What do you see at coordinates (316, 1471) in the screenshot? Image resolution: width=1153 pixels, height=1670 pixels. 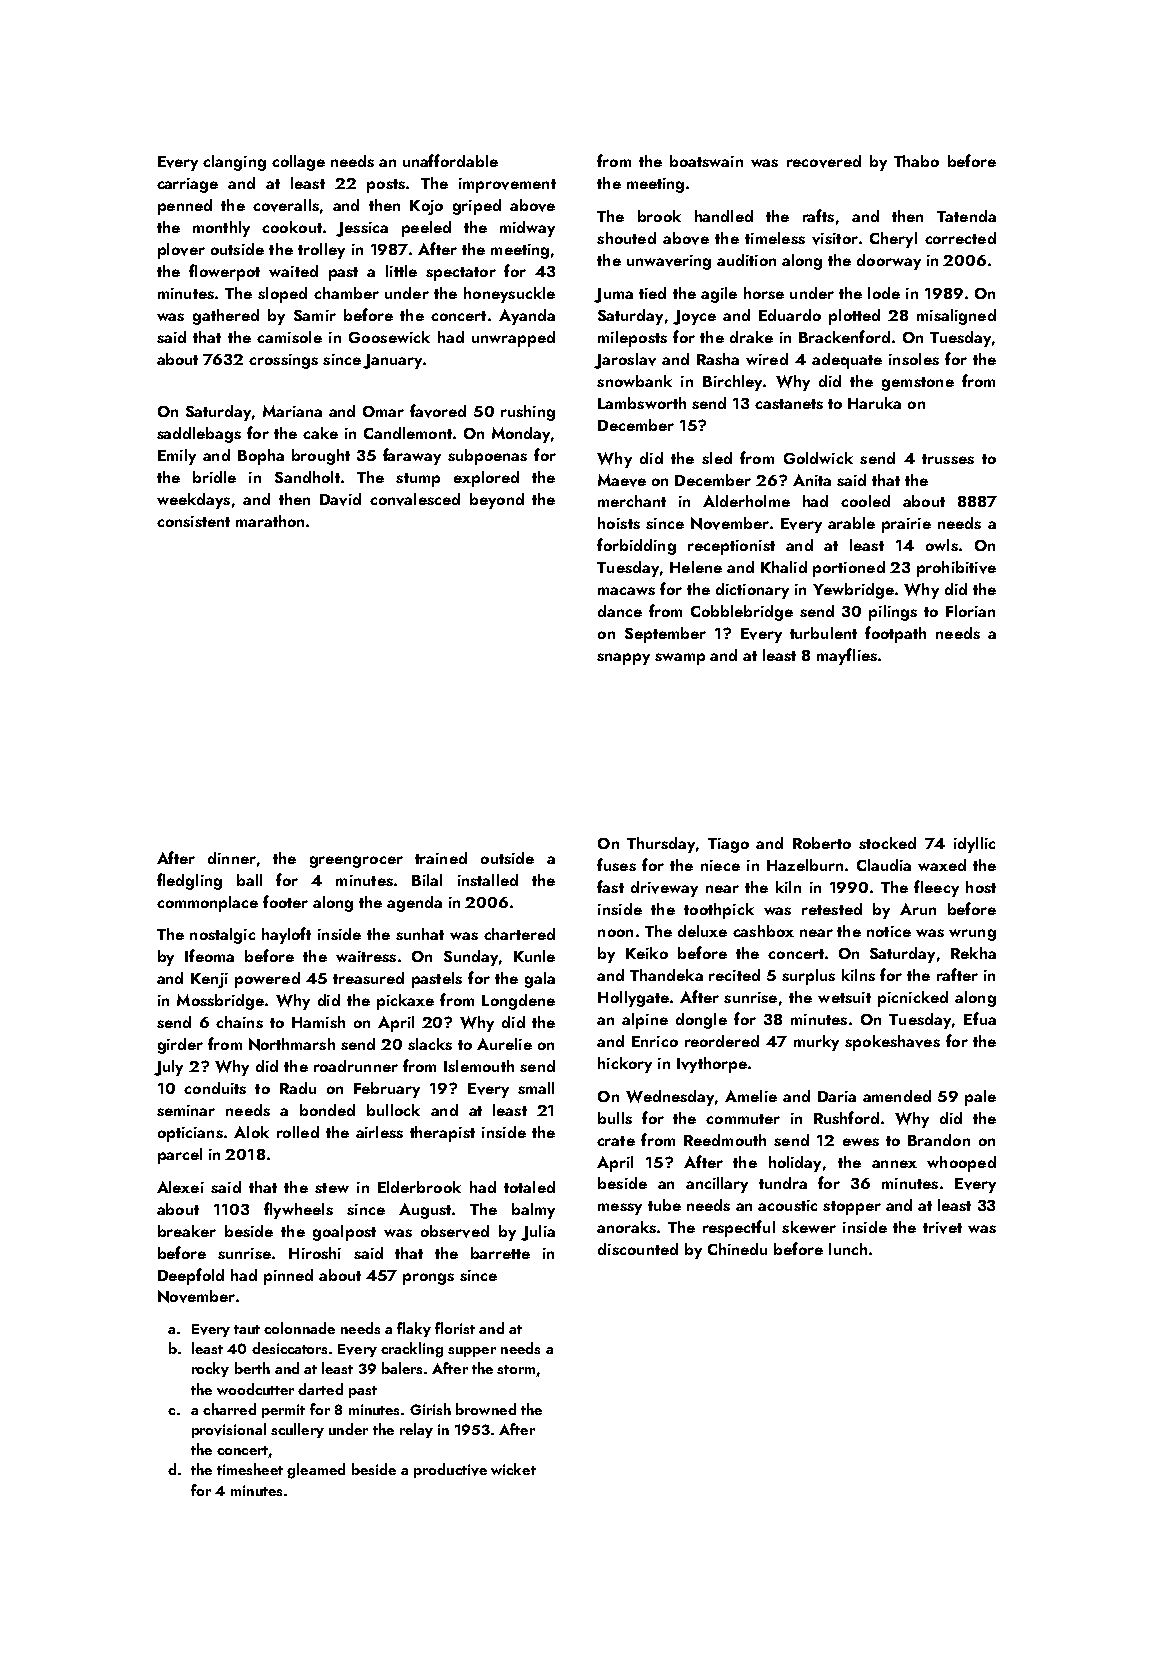 I see `gleamed` at bounding box center [316, 1471].
